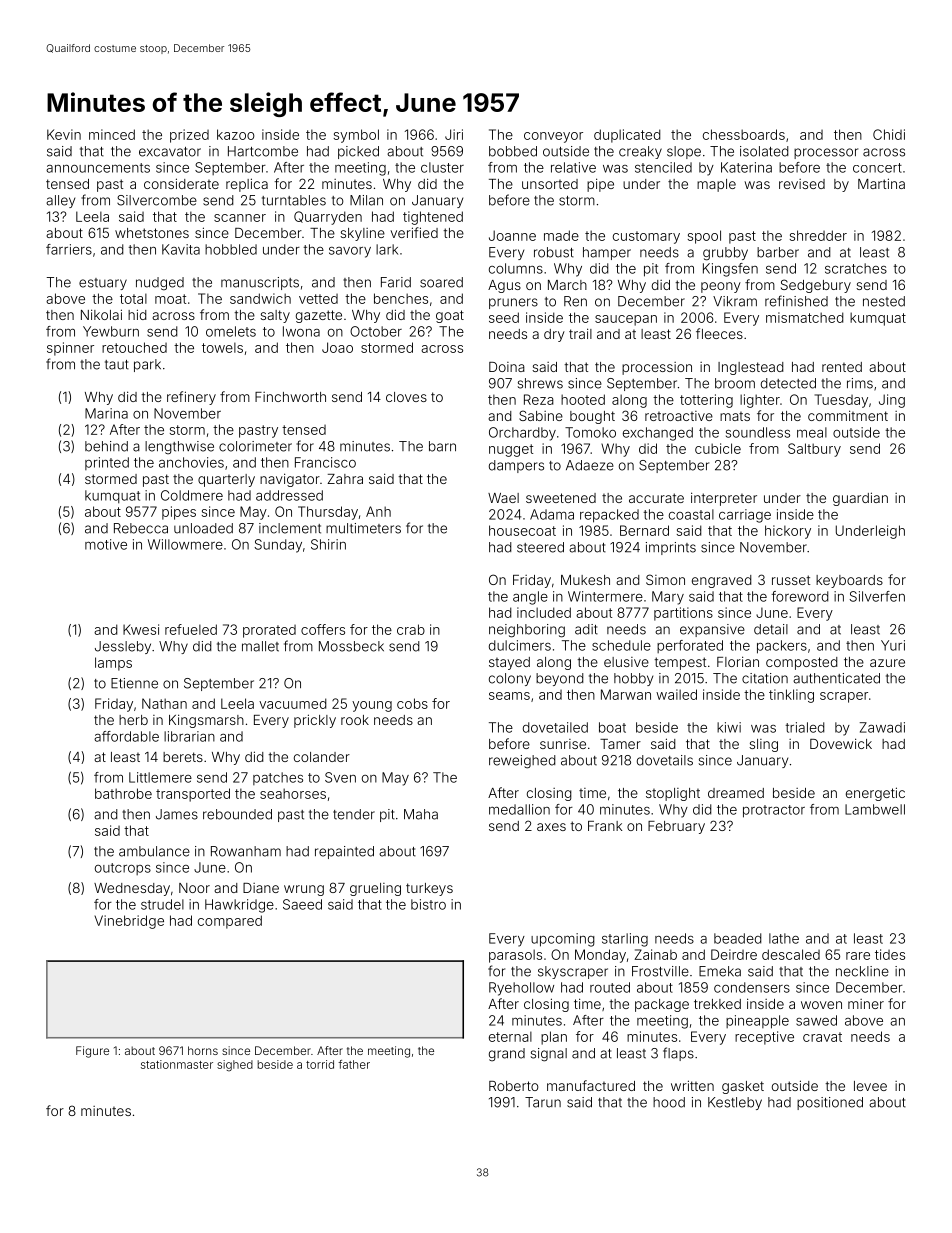 This document has height=1233, width=952. I want to click on Vinebridge, so click(129, 922).
